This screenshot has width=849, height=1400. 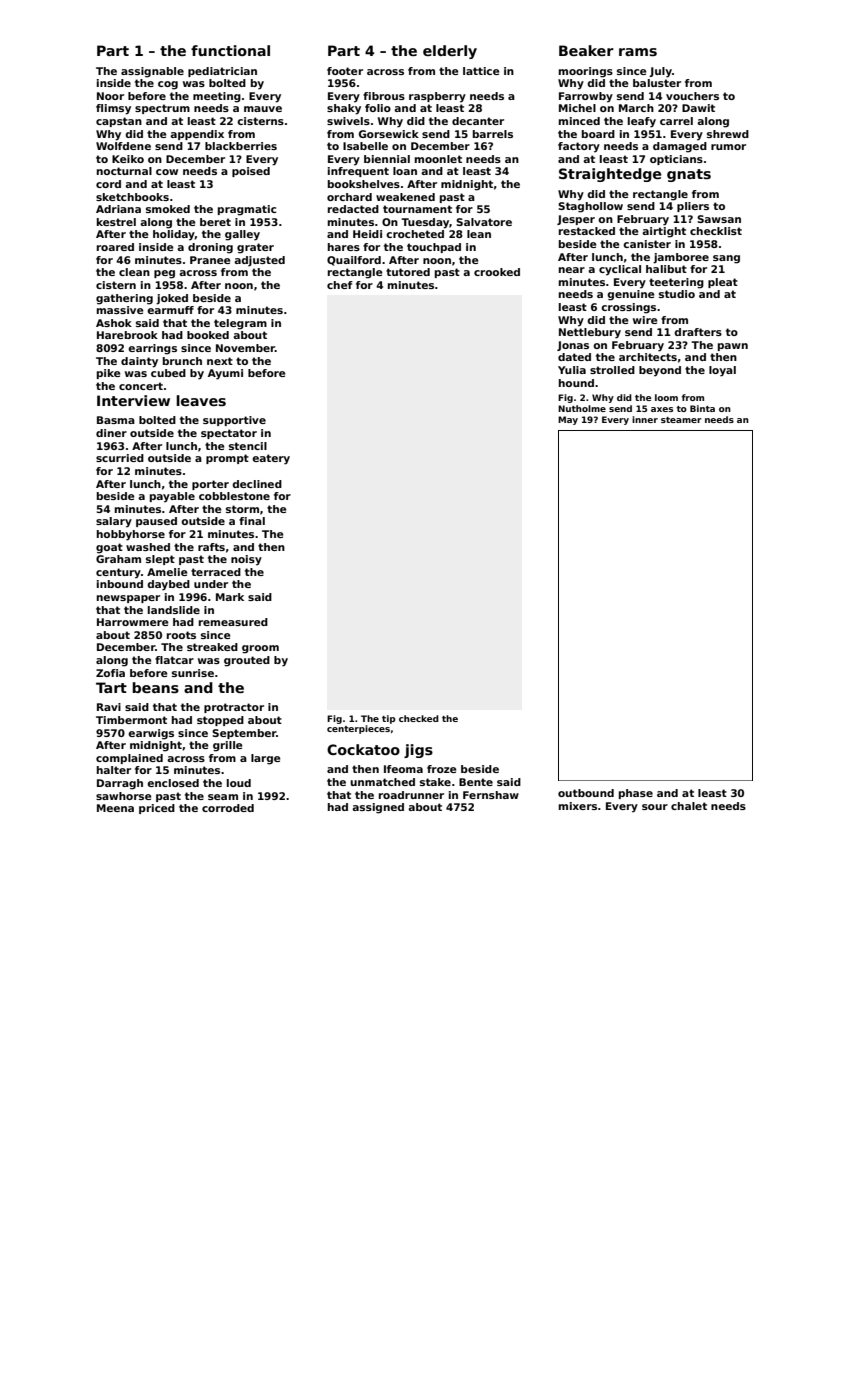 I want to click on earwigs, so click(x=151, y=734).
